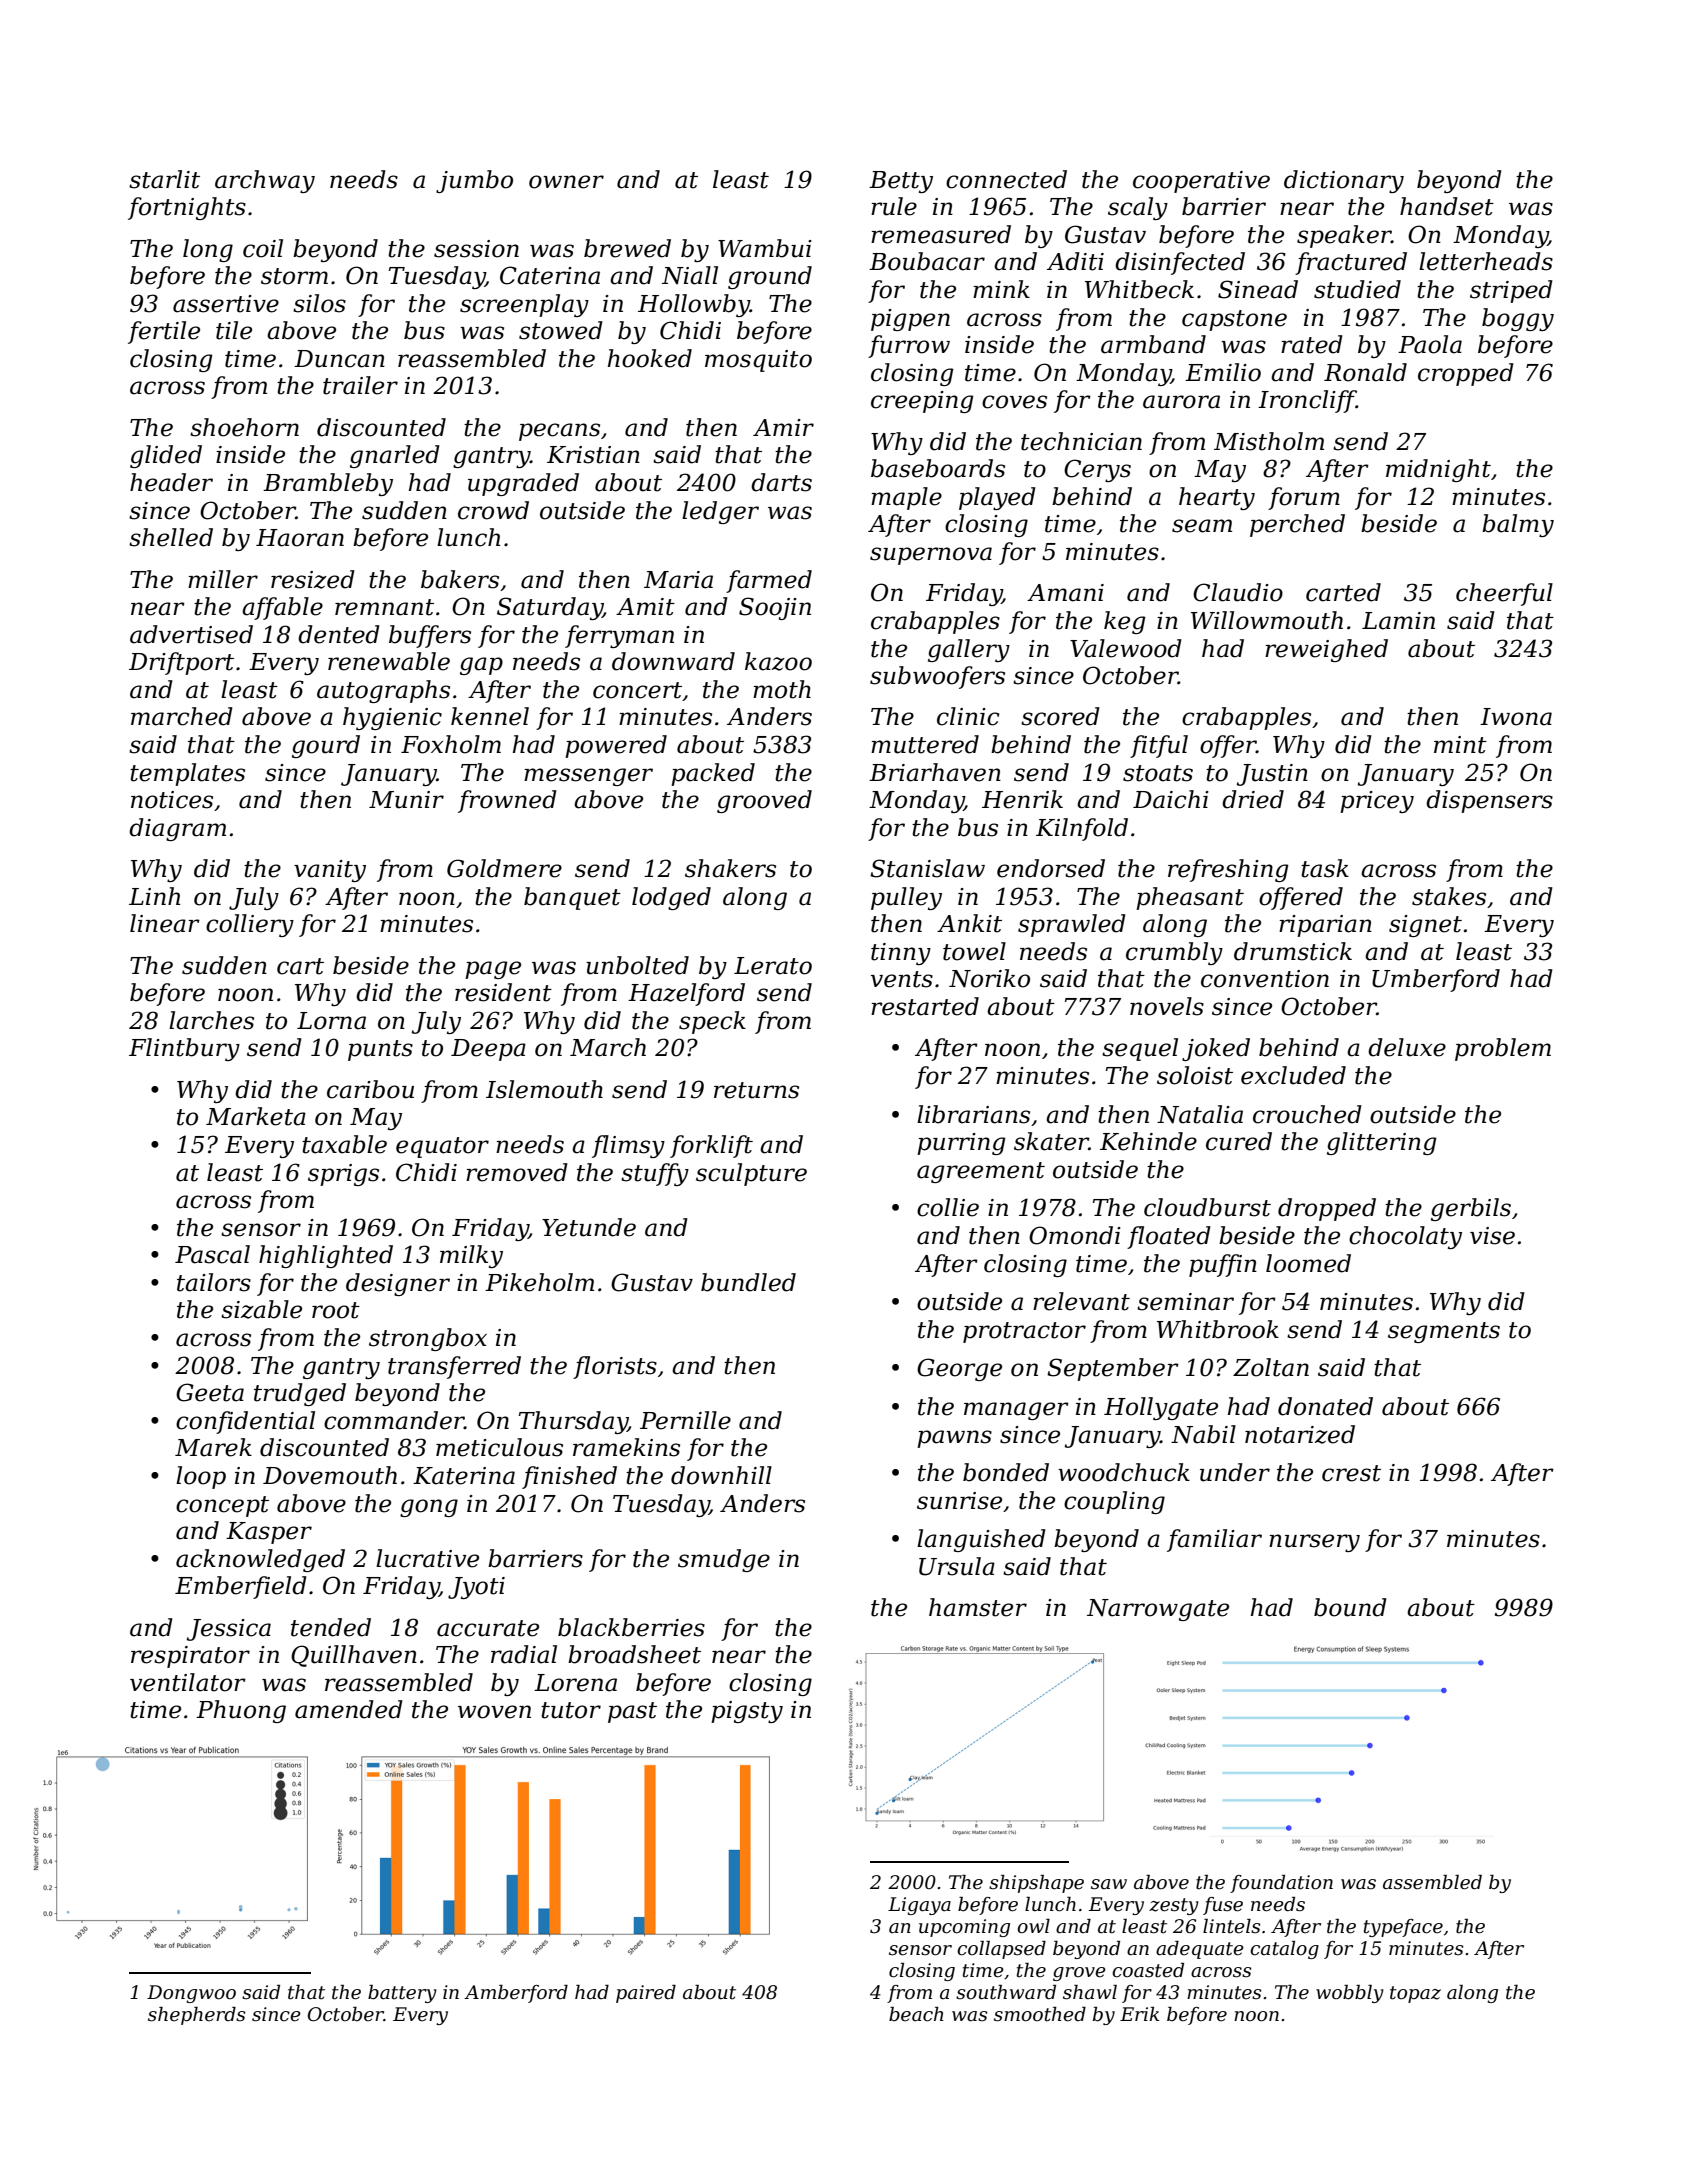 The height and width of the screenshot is (2178, 1683). Describe the element at coordinates (197, 2016) in the screenshot. I see `shepherds` at that location.
